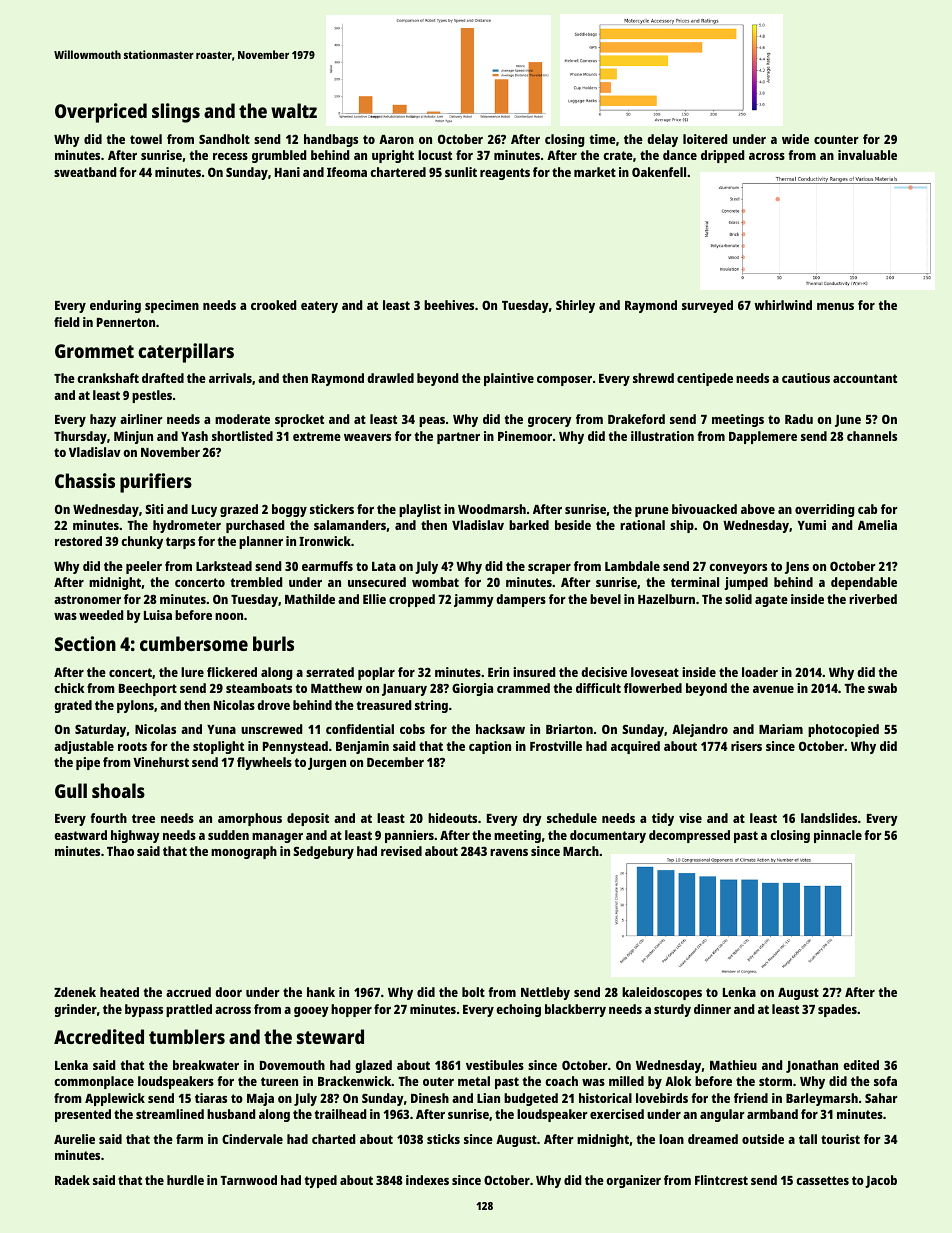 The height and width of the image is (1233, 952). What do you see at coordinates (255, 526) in the image?
I see `purchased` at bounding box center [255, 526].
